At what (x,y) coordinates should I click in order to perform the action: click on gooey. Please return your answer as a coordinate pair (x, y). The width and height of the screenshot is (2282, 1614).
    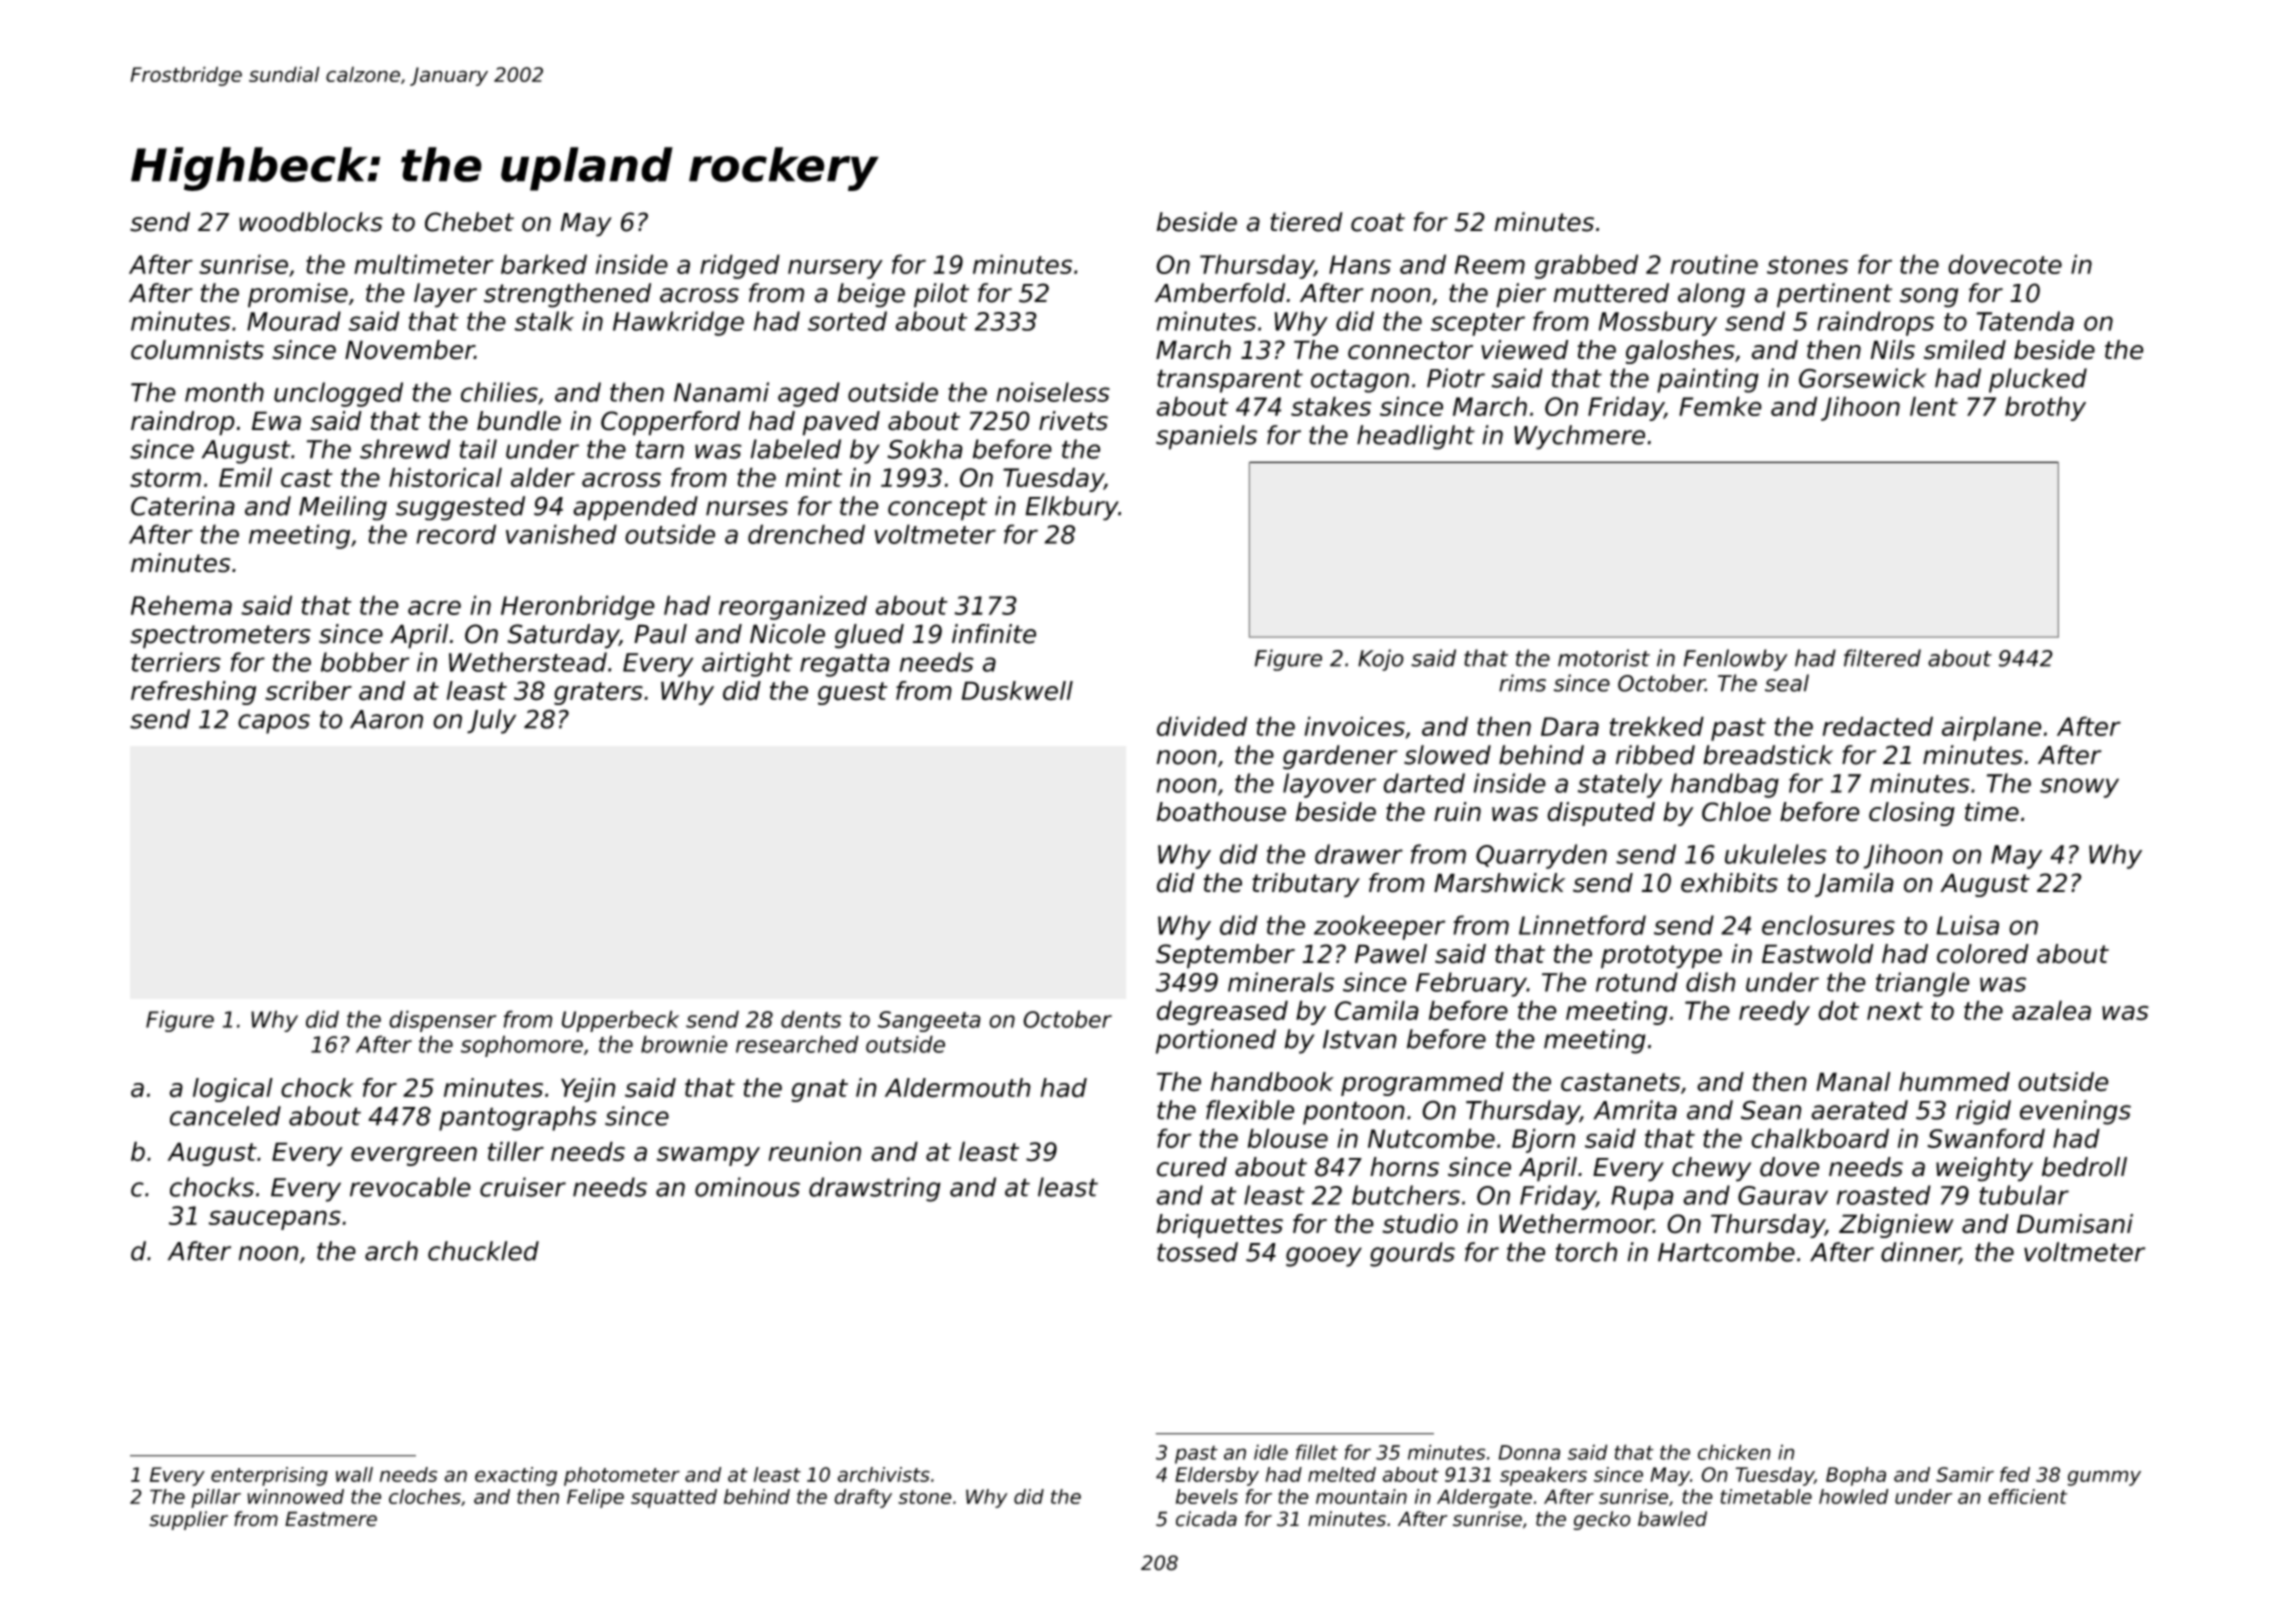
    Looking at the image, I should click on (1324, 1257).
